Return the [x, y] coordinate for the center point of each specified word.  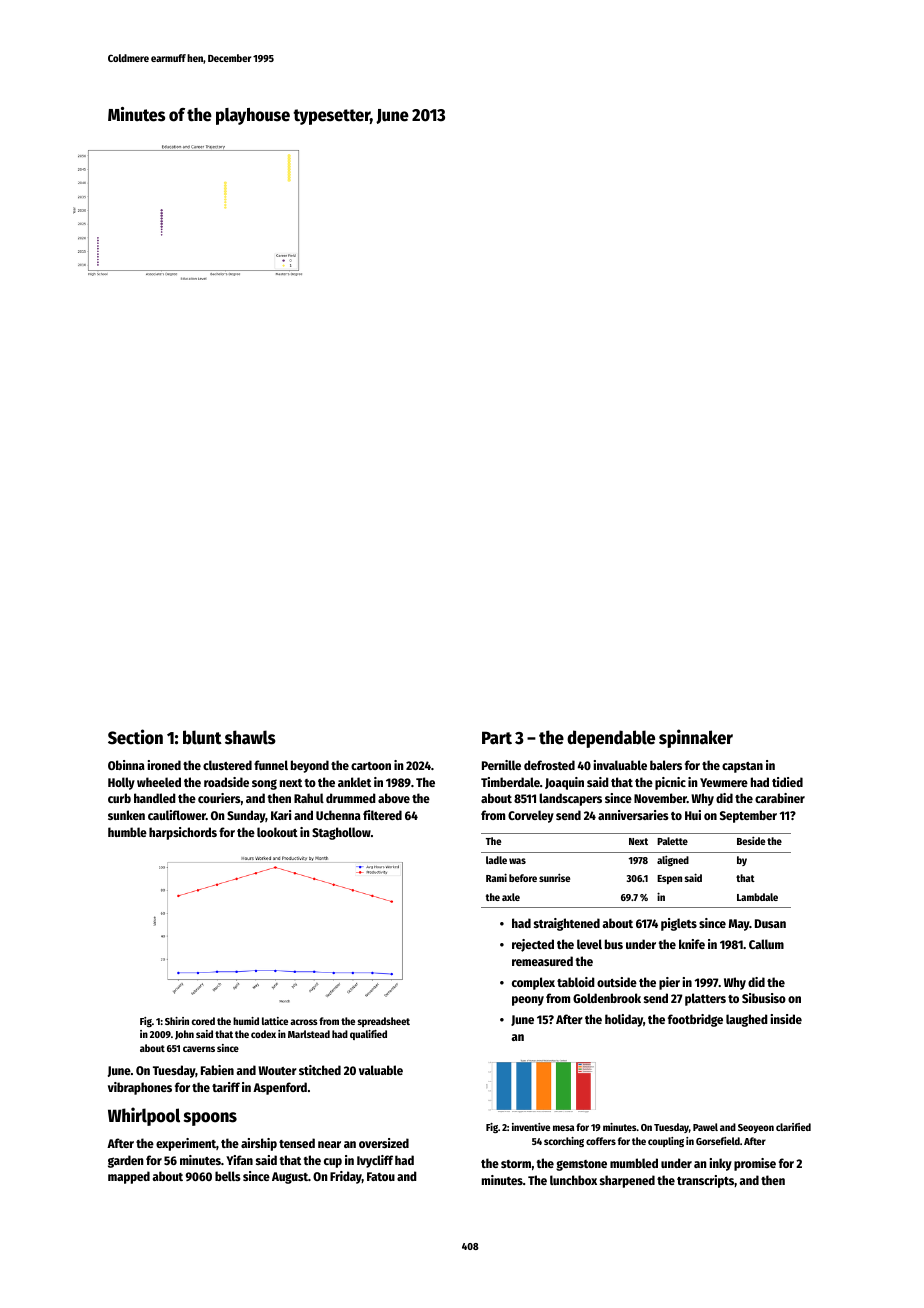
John [184, 1035]
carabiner [780, 798]
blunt [202, 737]
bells [228, 1176]
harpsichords [183, 833]
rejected [533, 945]
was [517, 861]
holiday [624, 1020]
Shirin [177, 1021]
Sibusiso [764, 998]
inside [786, 1019]
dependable [611, 739]
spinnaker [696, 738]
